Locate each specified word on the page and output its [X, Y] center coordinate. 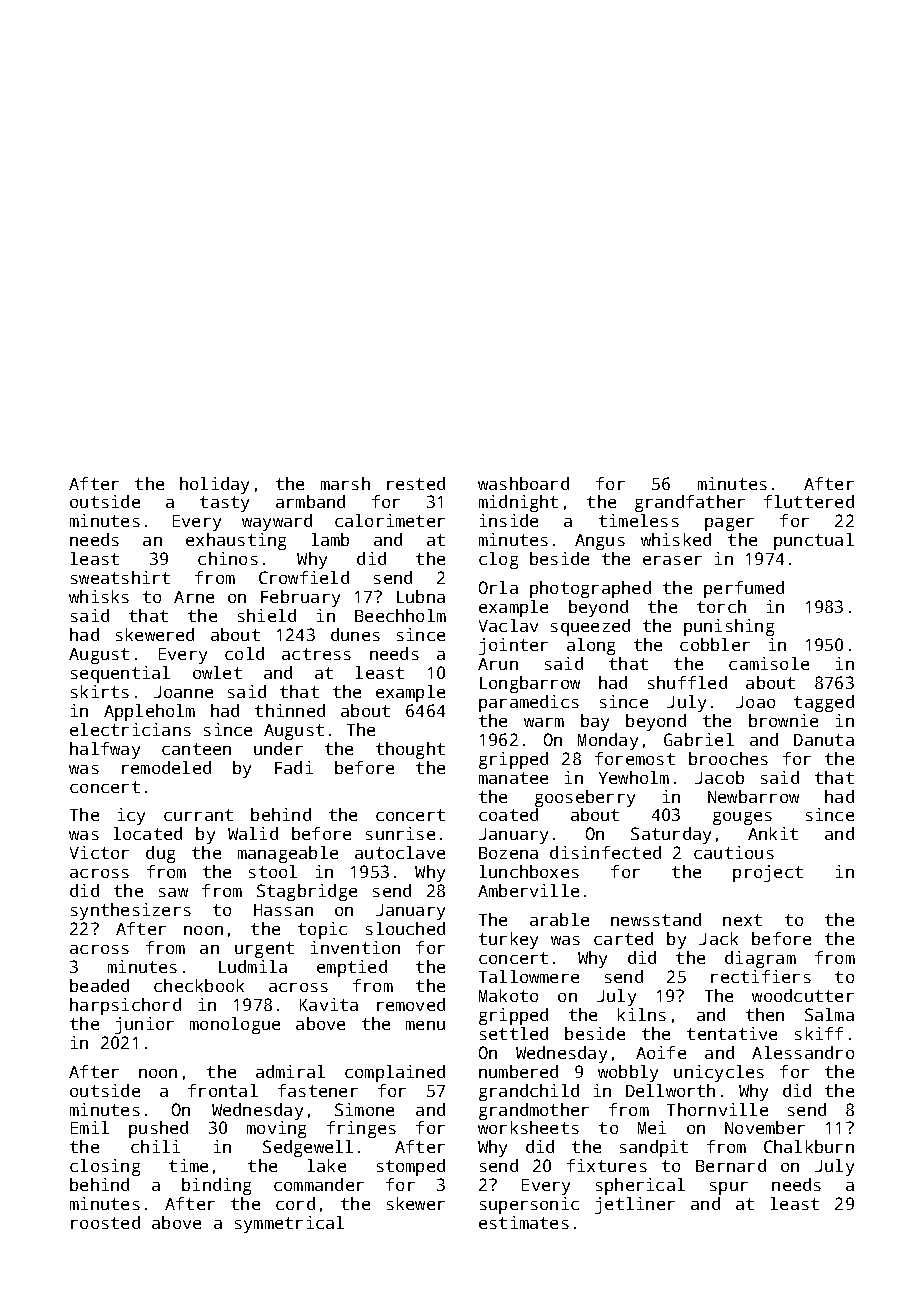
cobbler [715, 644]
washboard [523, 483]
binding [216, 1186]
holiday [214, 485]
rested [416, 483]
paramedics [529, 703]
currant [198, 815]
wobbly [628, 1073]
